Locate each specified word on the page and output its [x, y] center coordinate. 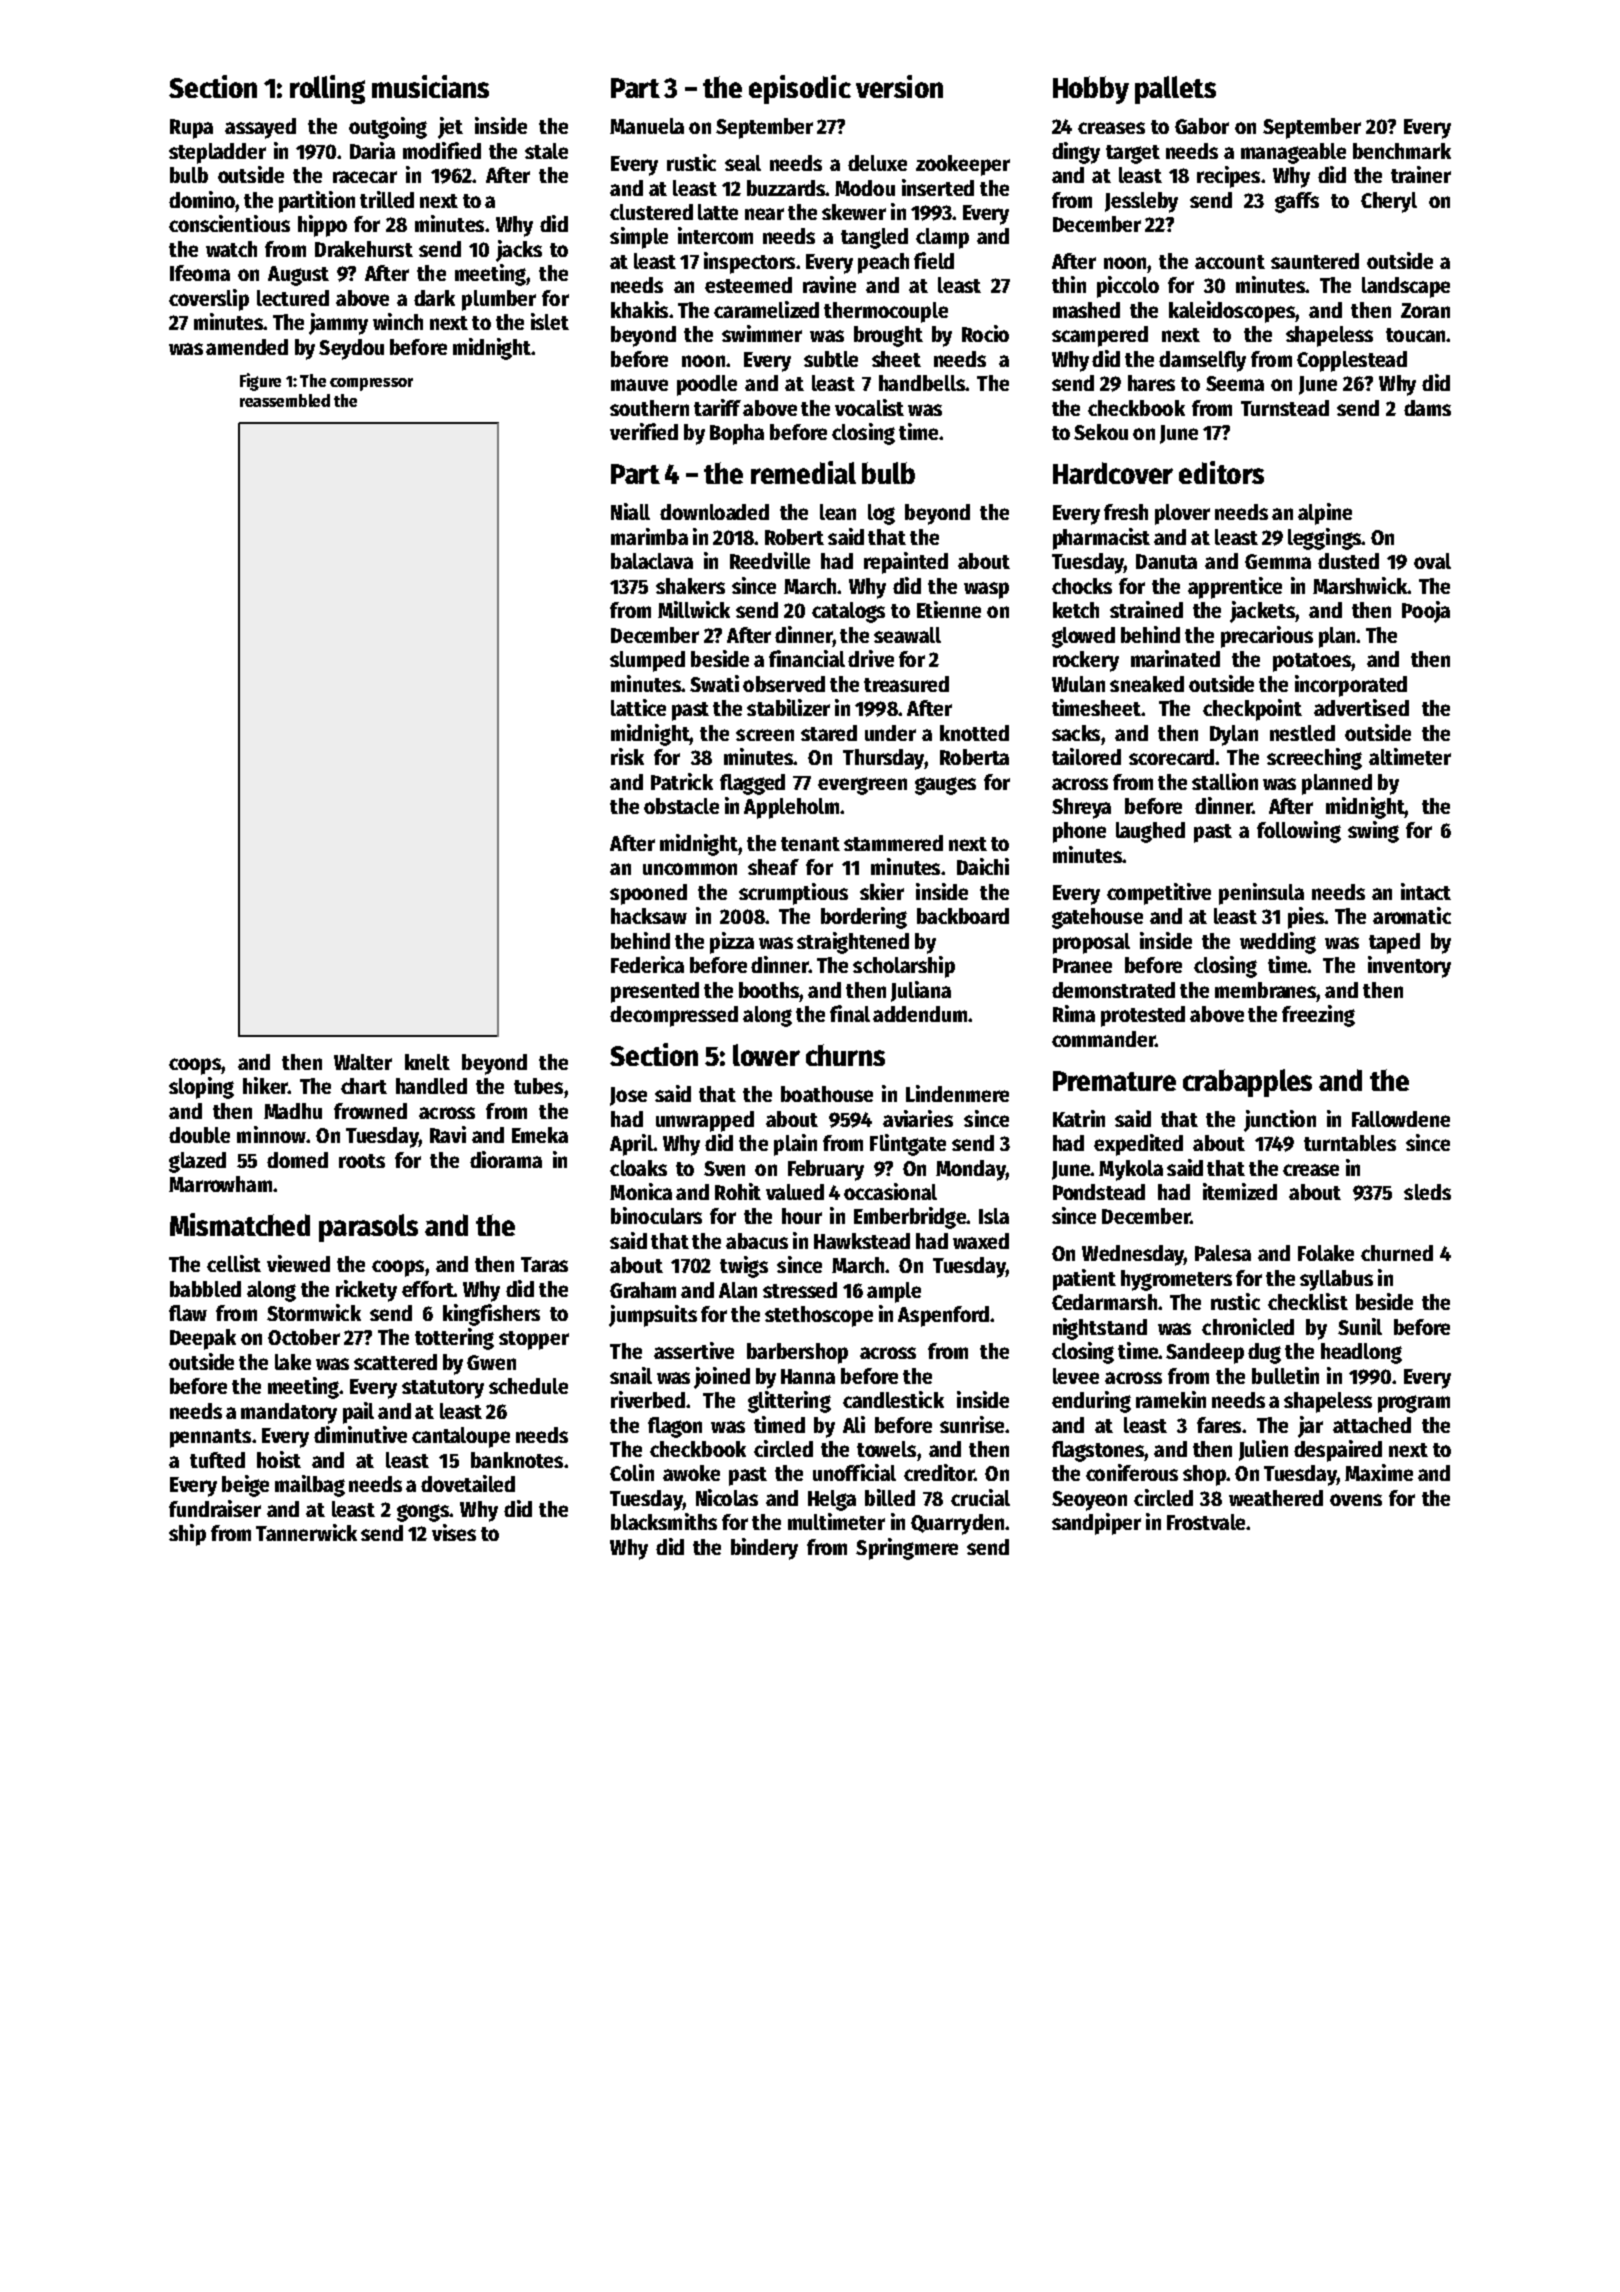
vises [454, 1532]
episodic [800, 89]
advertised [1361, 707]
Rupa [191, 129]
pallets [1175, 90]
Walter [363, 1062]
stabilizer [788, 707]
